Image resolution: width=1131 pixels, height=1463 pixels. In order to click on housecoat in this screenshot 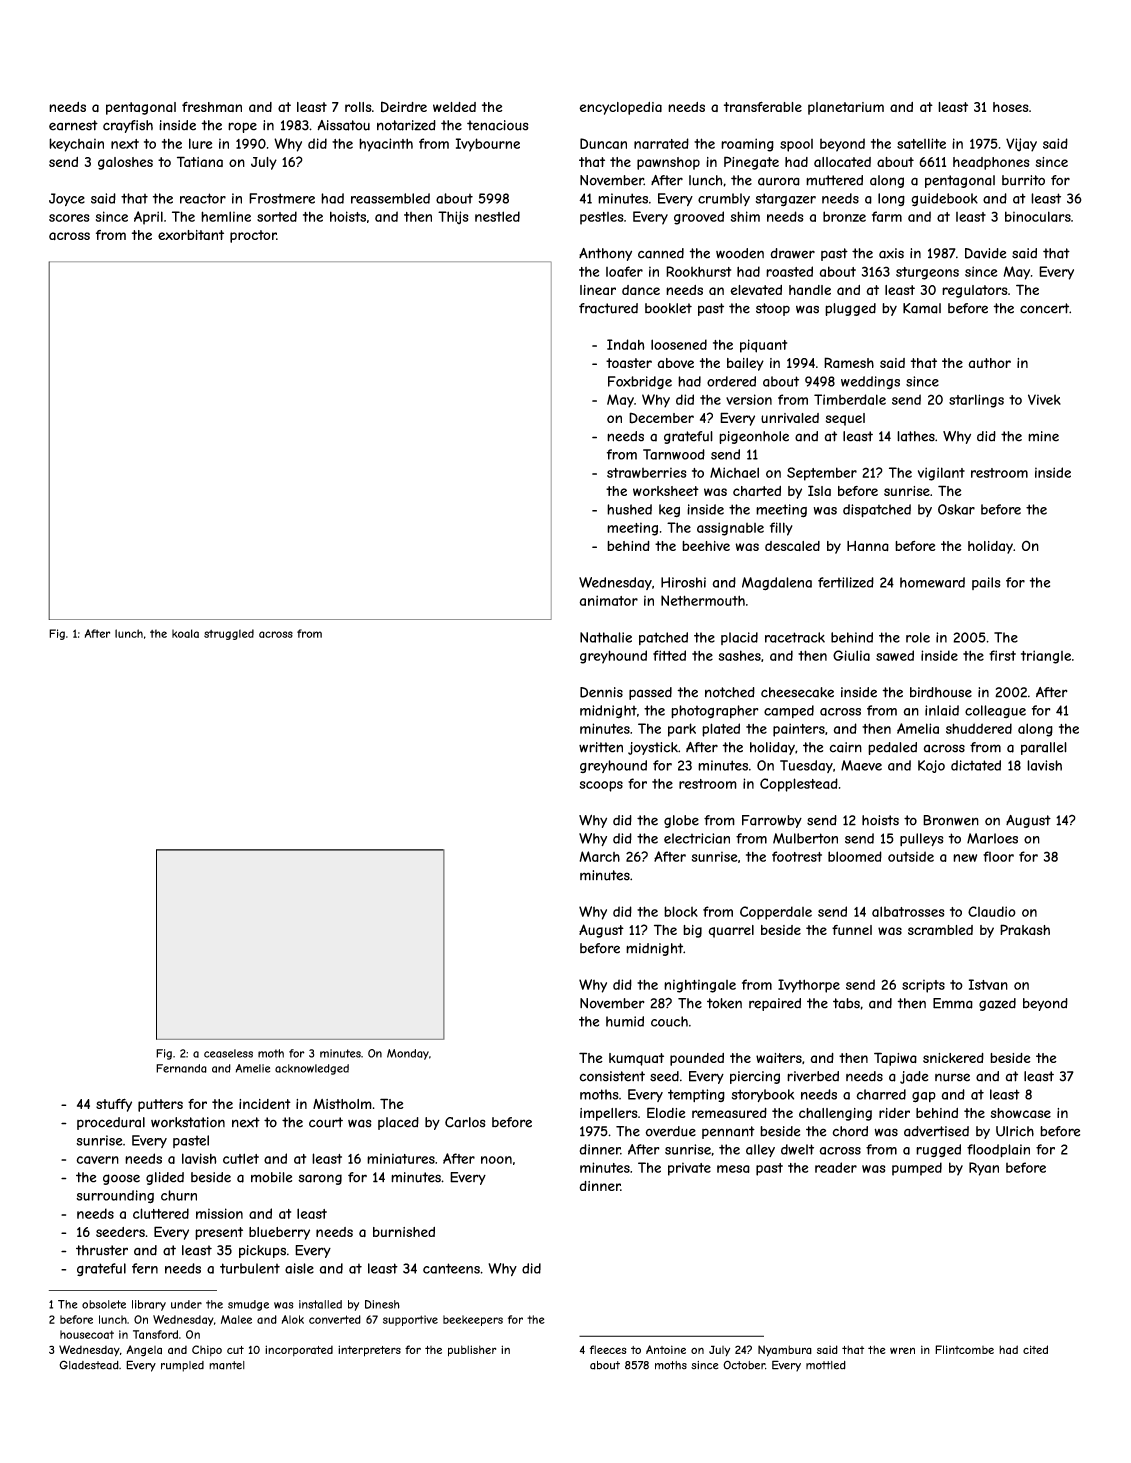, I will do `click(87, 1334)`.
